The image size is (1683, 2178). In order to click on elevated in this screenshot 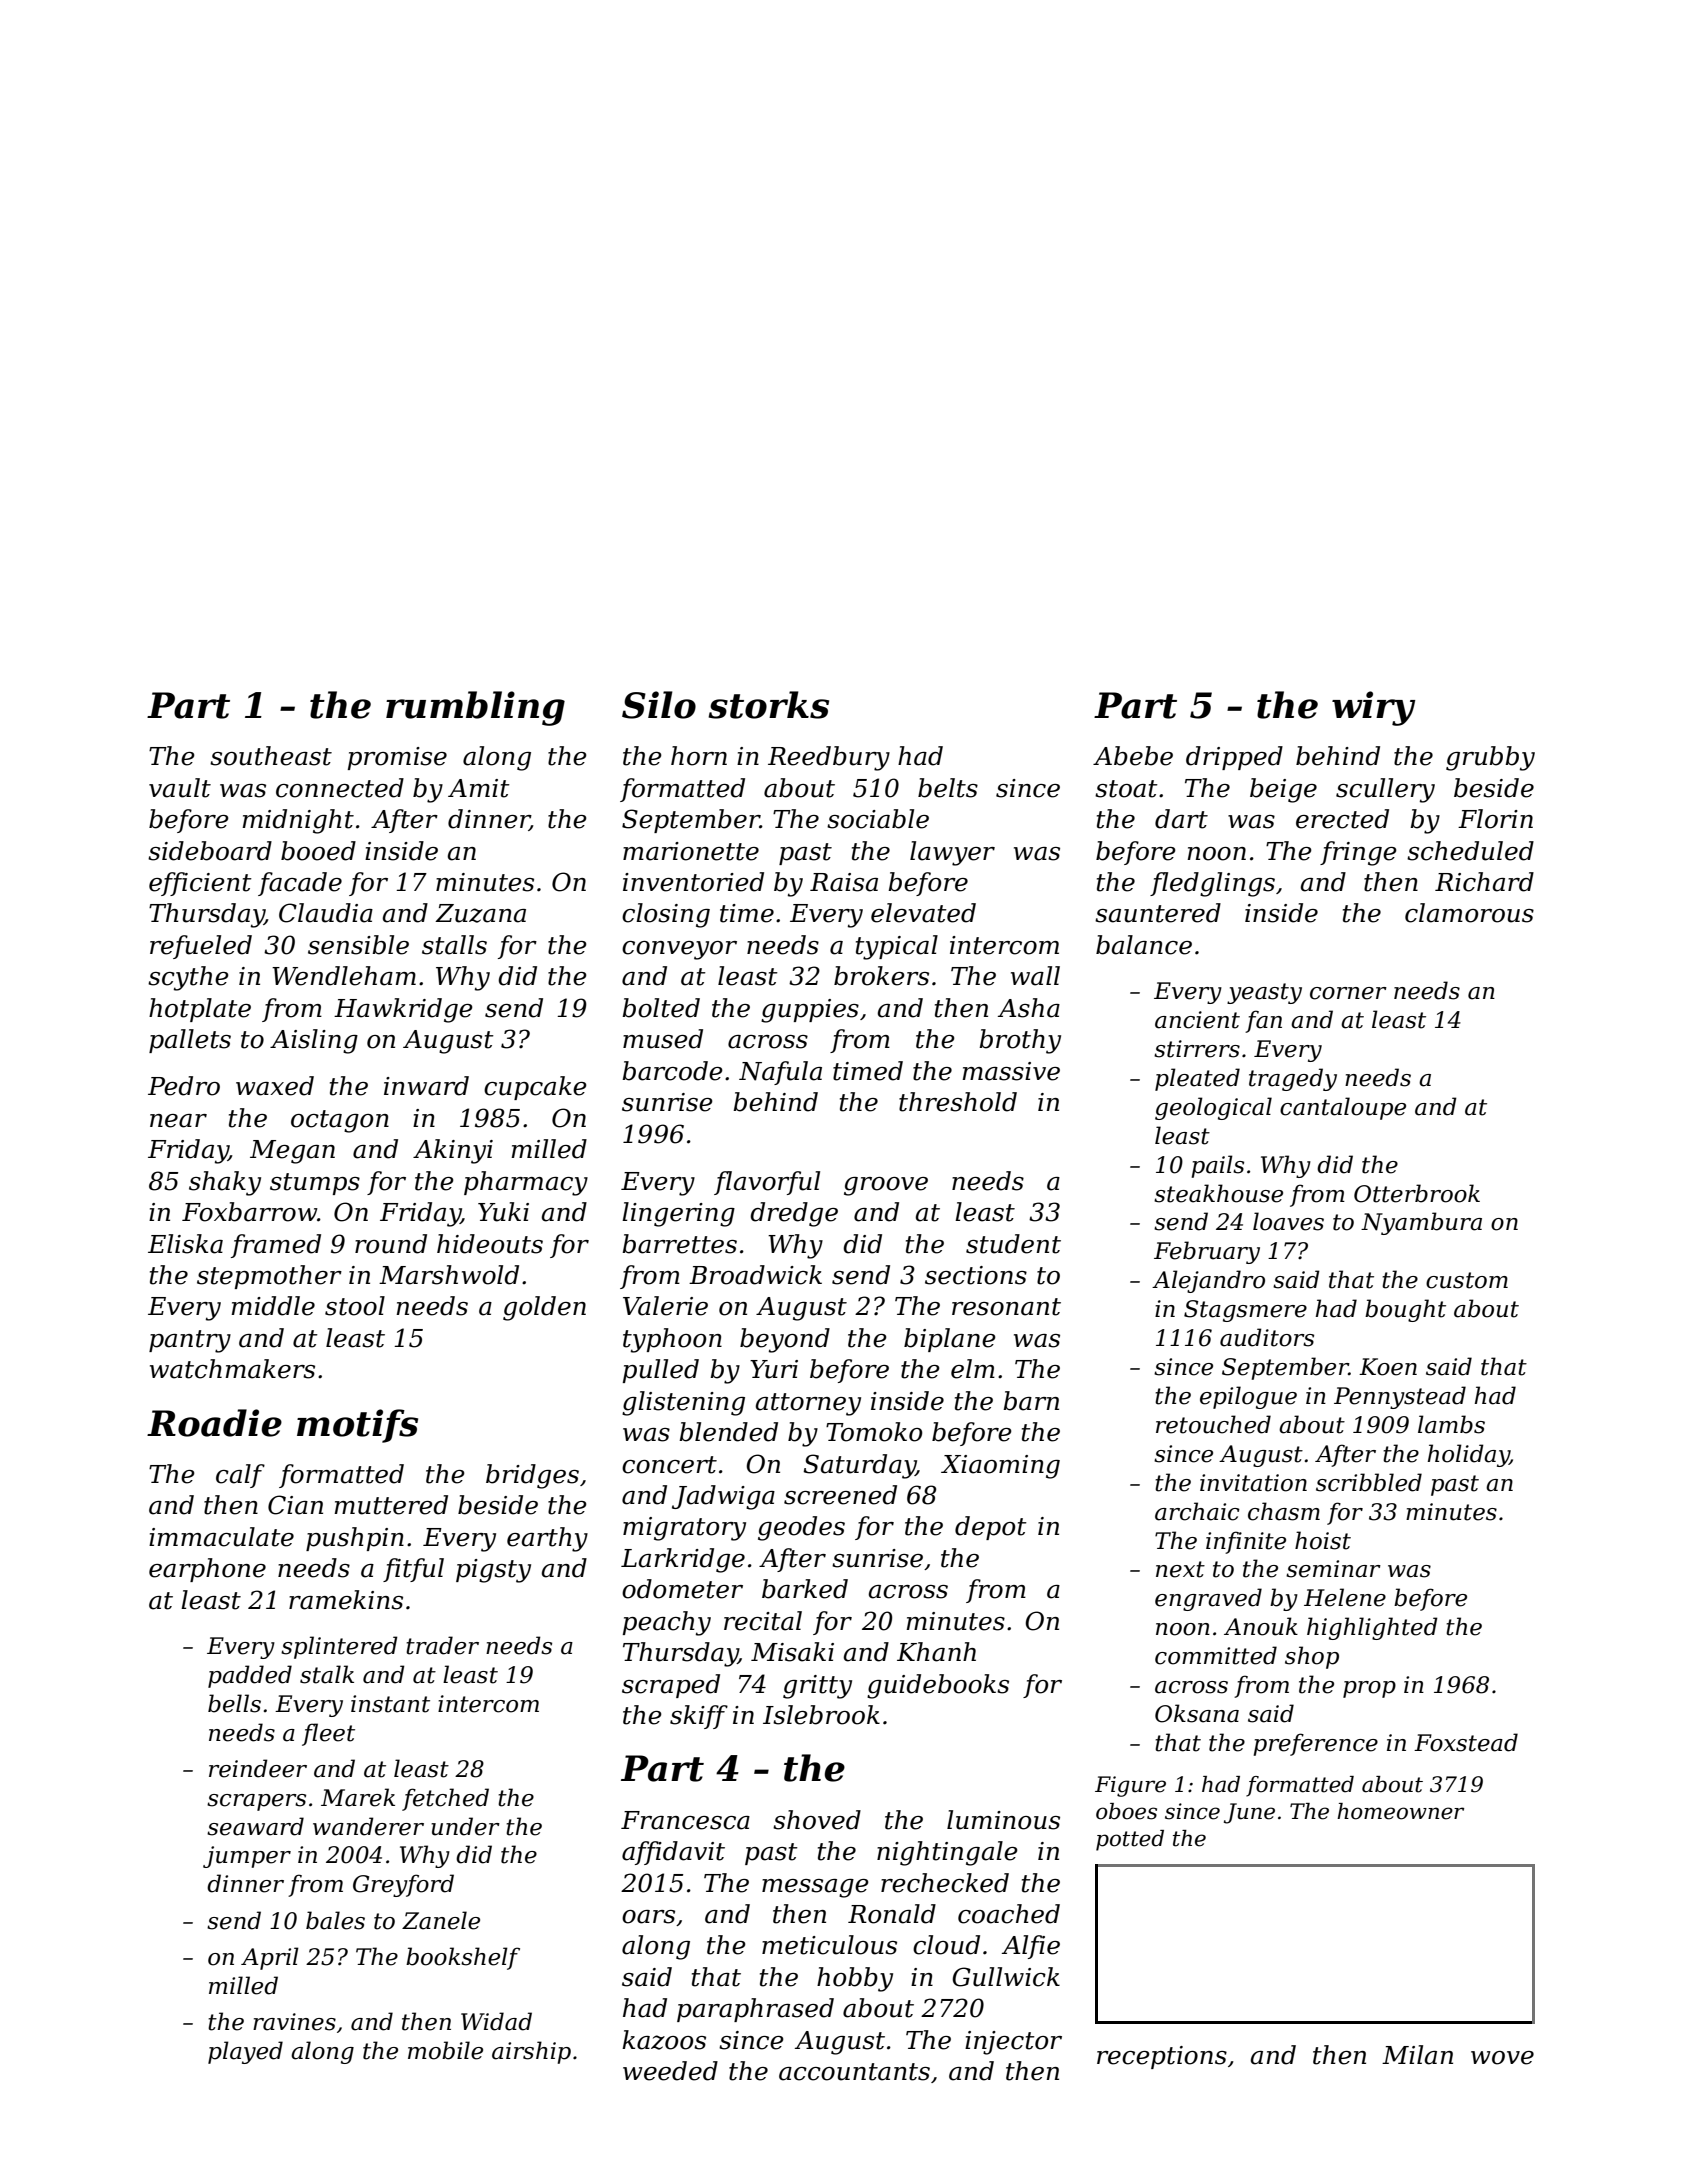, I will do `click(923, 913)`.
